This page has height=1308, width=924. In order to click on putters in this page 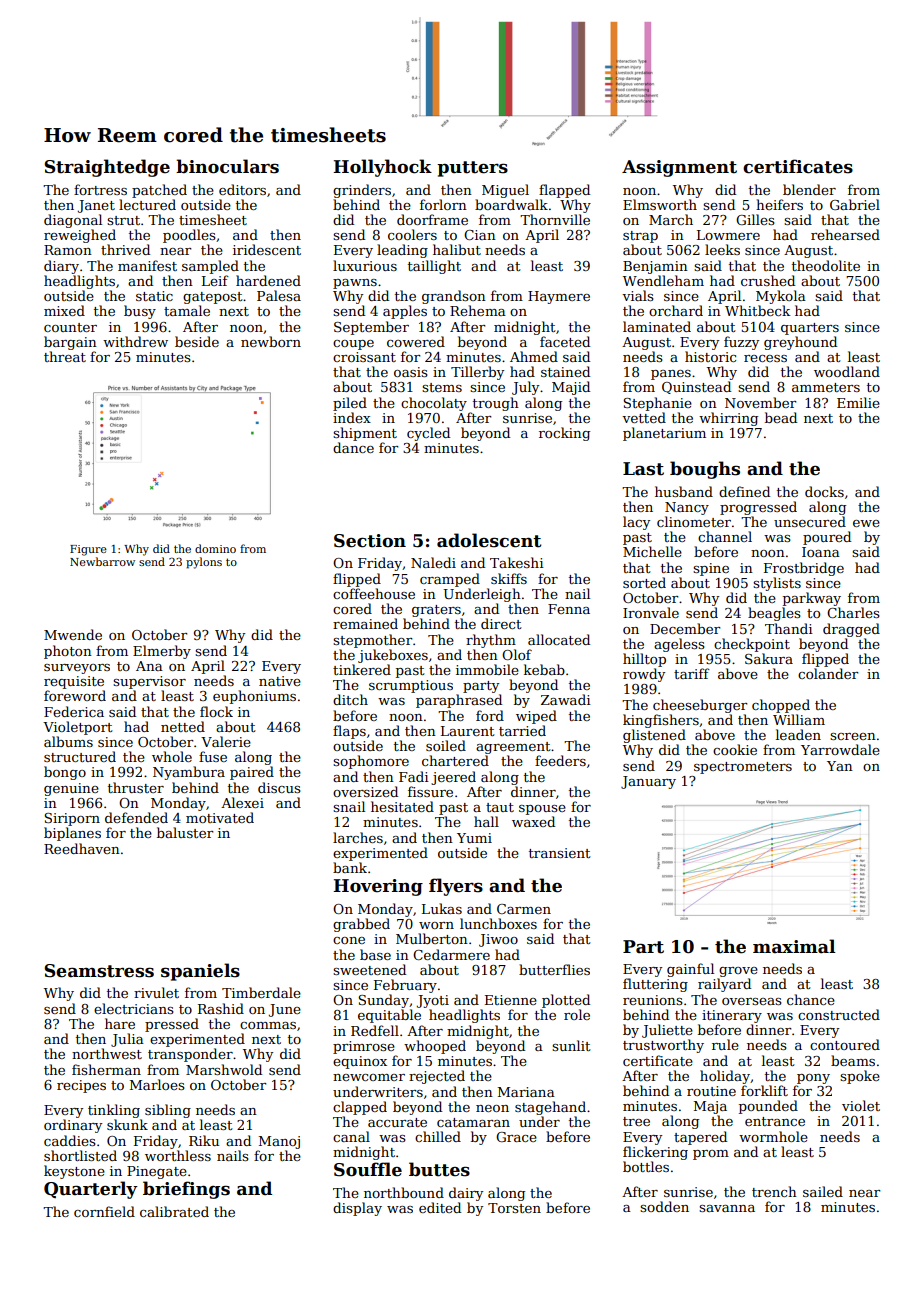, I will do `click(472, 169)`.
